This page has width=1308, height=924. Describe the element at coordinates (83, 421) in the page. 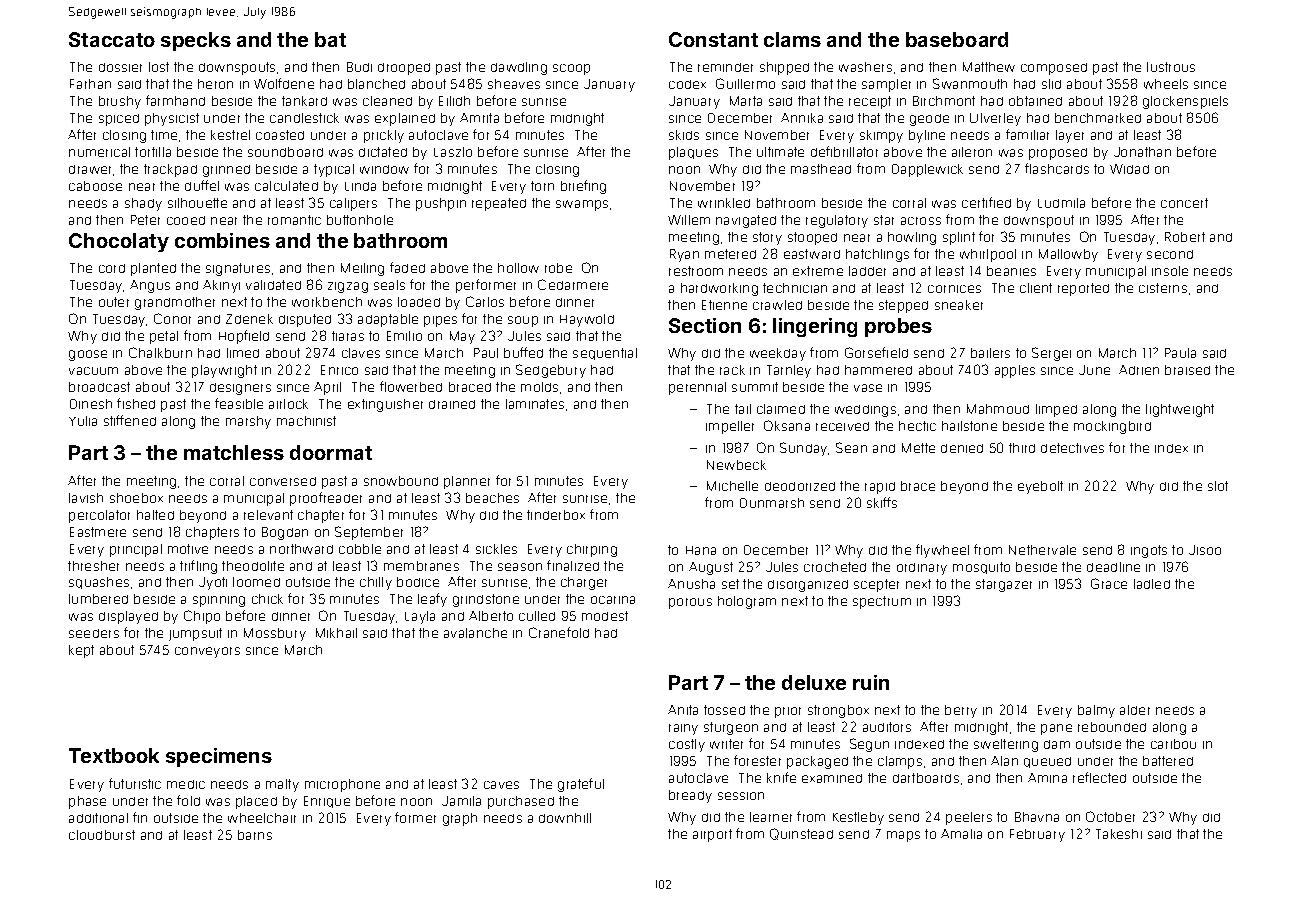

I see `Yulia` at that location.
